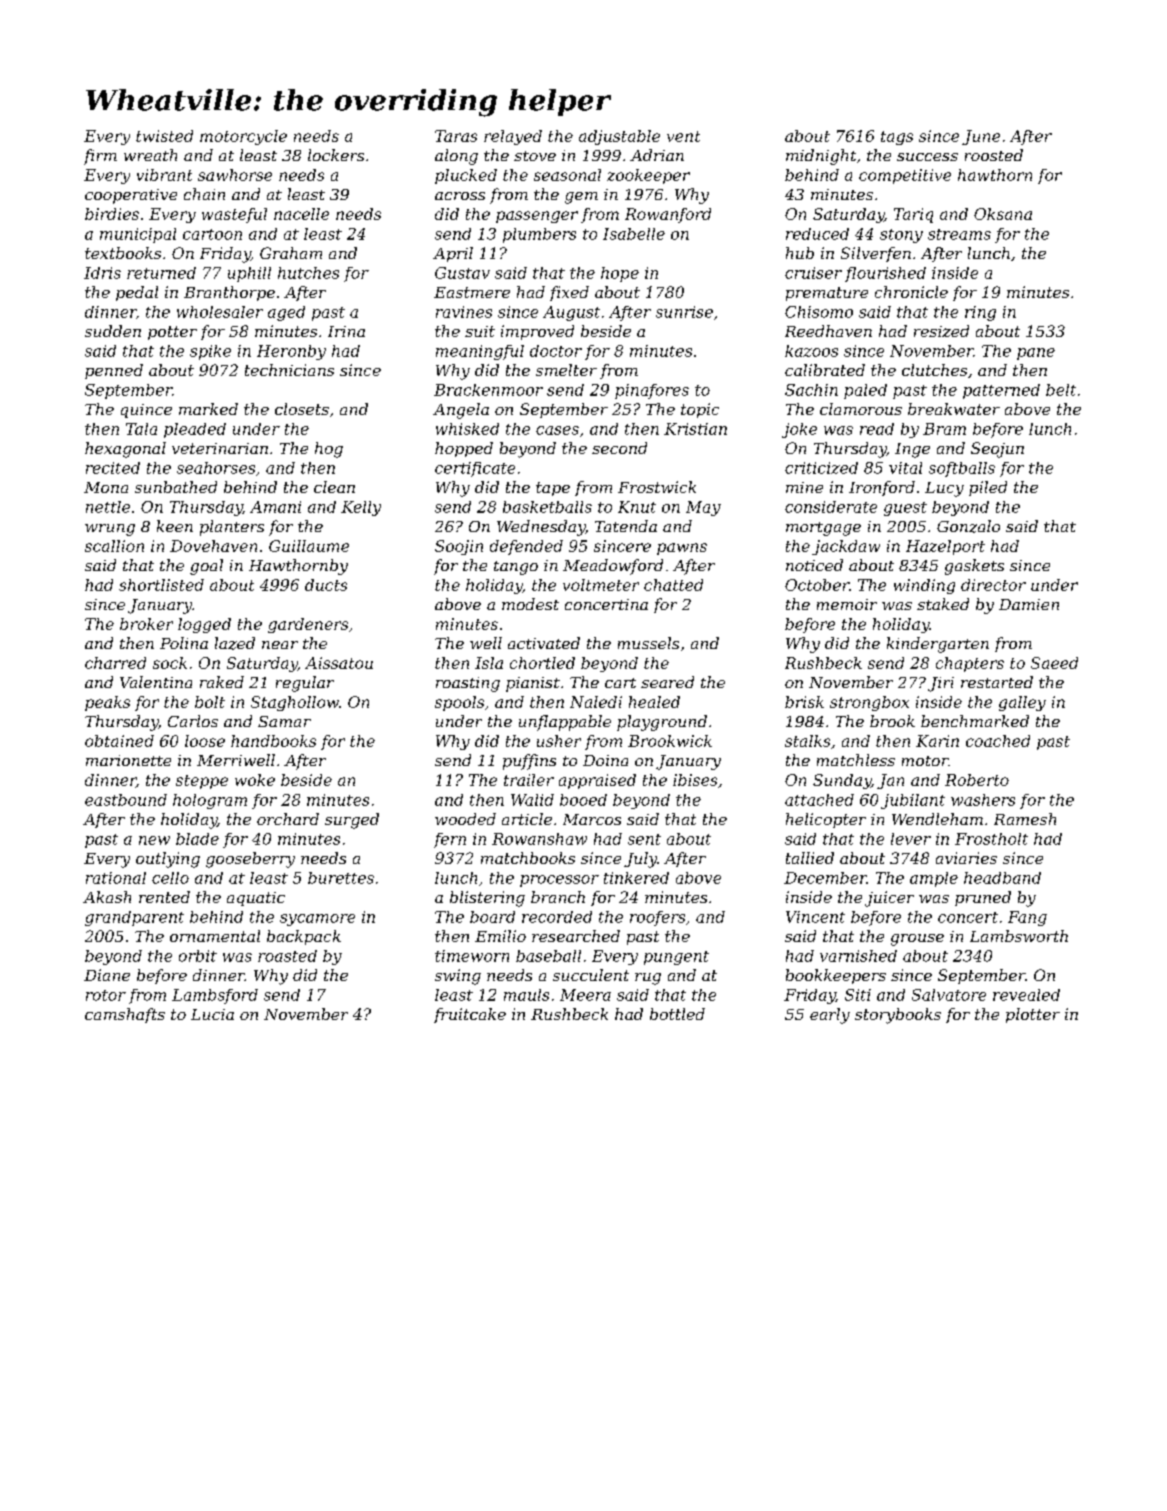  I want to click on wasteful, so click(234, 215).
